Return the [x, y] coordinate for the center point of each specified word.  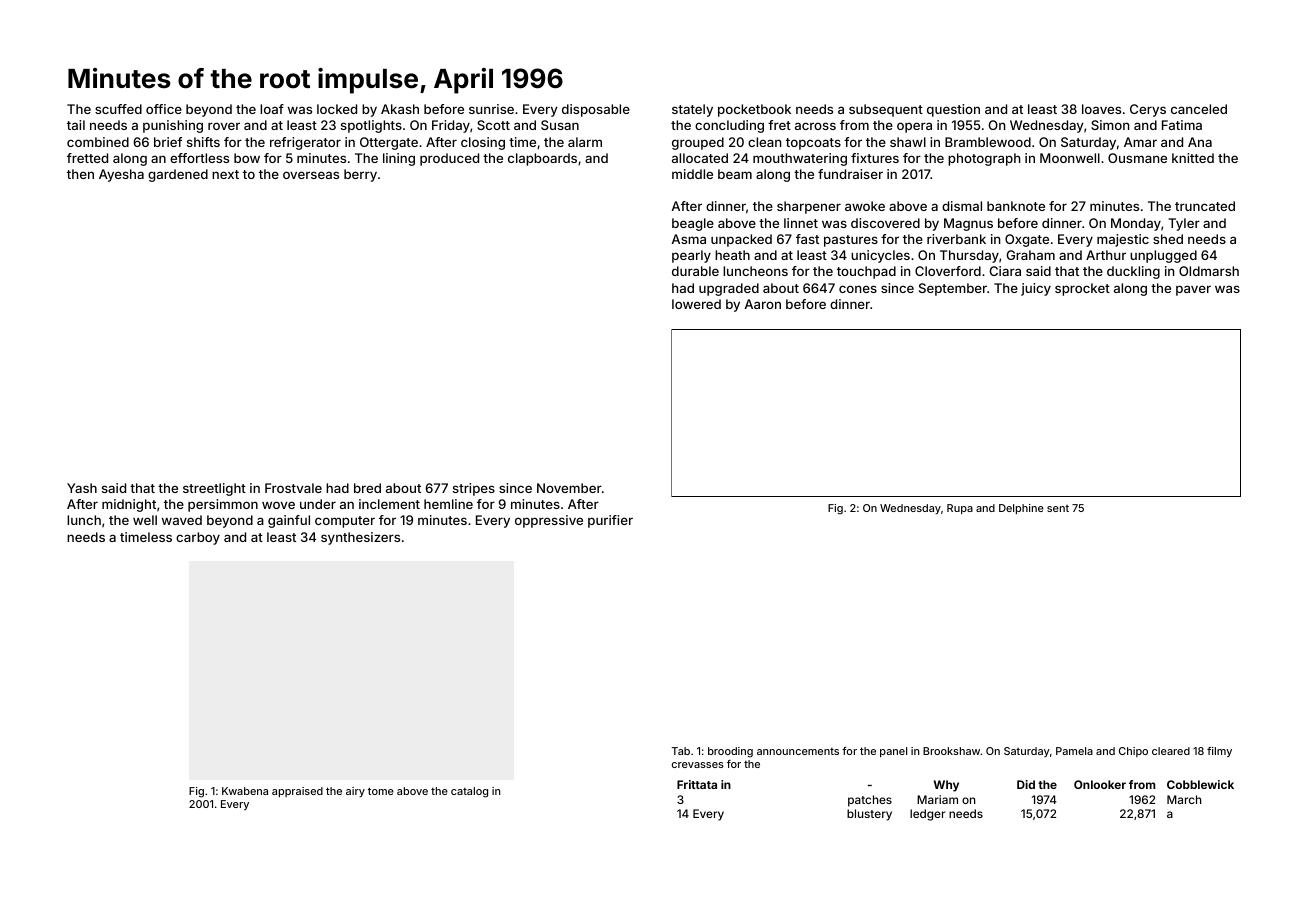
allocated [700, 158]
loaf [272, 109]
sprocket [1082, 289]
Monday [1136, 224]
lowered [696, 304]
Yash [82, 488]
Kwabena [245, 791]
